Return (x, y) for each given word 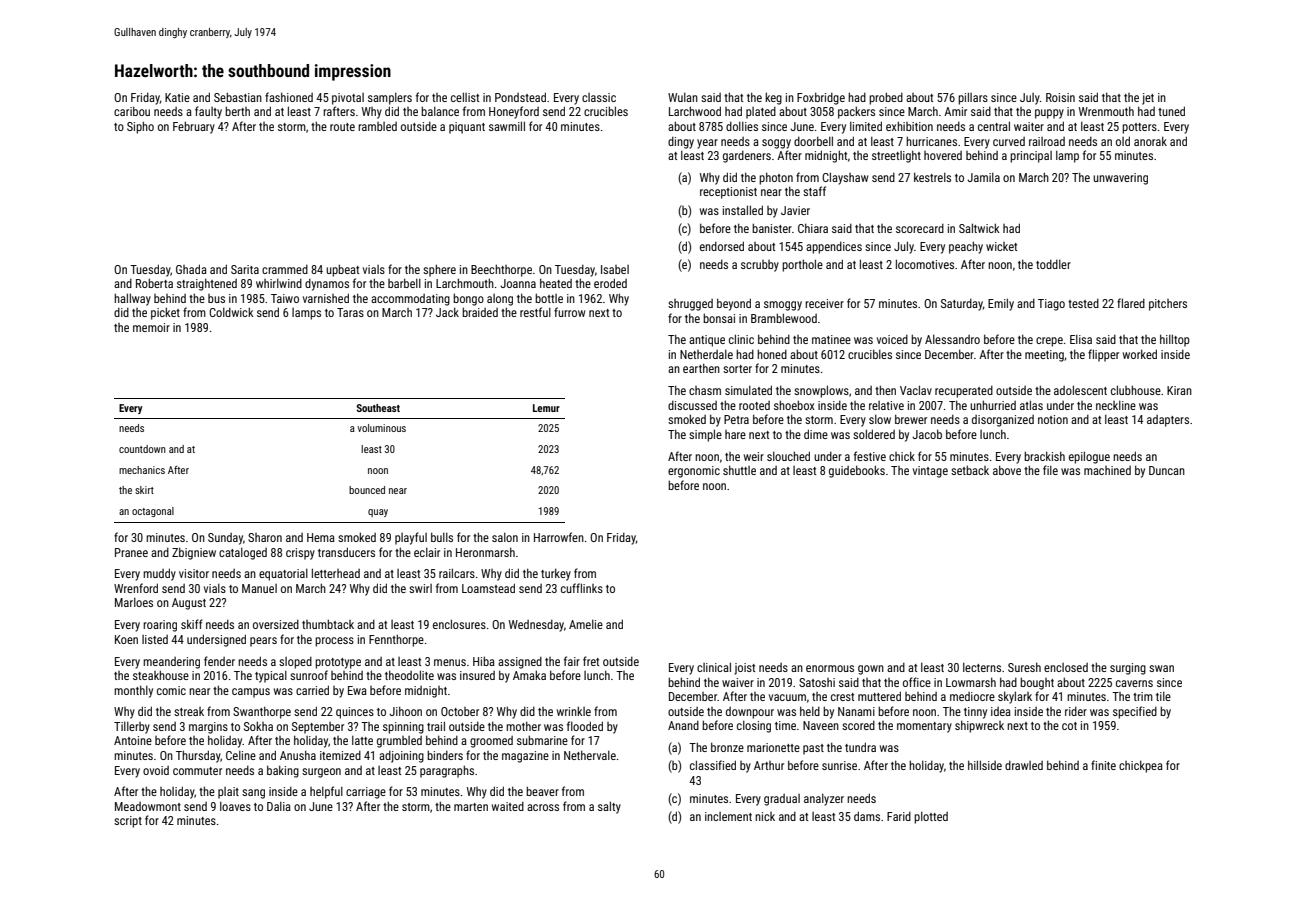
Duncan (1167, 470)
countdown (142, 449)
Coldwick (231, 312)
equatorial (283, 574)
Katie (177, 97)
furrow (569, 312)
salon (505, 537)
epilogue (1089, 457)
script (128, 822)
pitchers (1168, 305)
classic (599, 97)
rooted (754, 405)
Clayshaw (845, 178)
